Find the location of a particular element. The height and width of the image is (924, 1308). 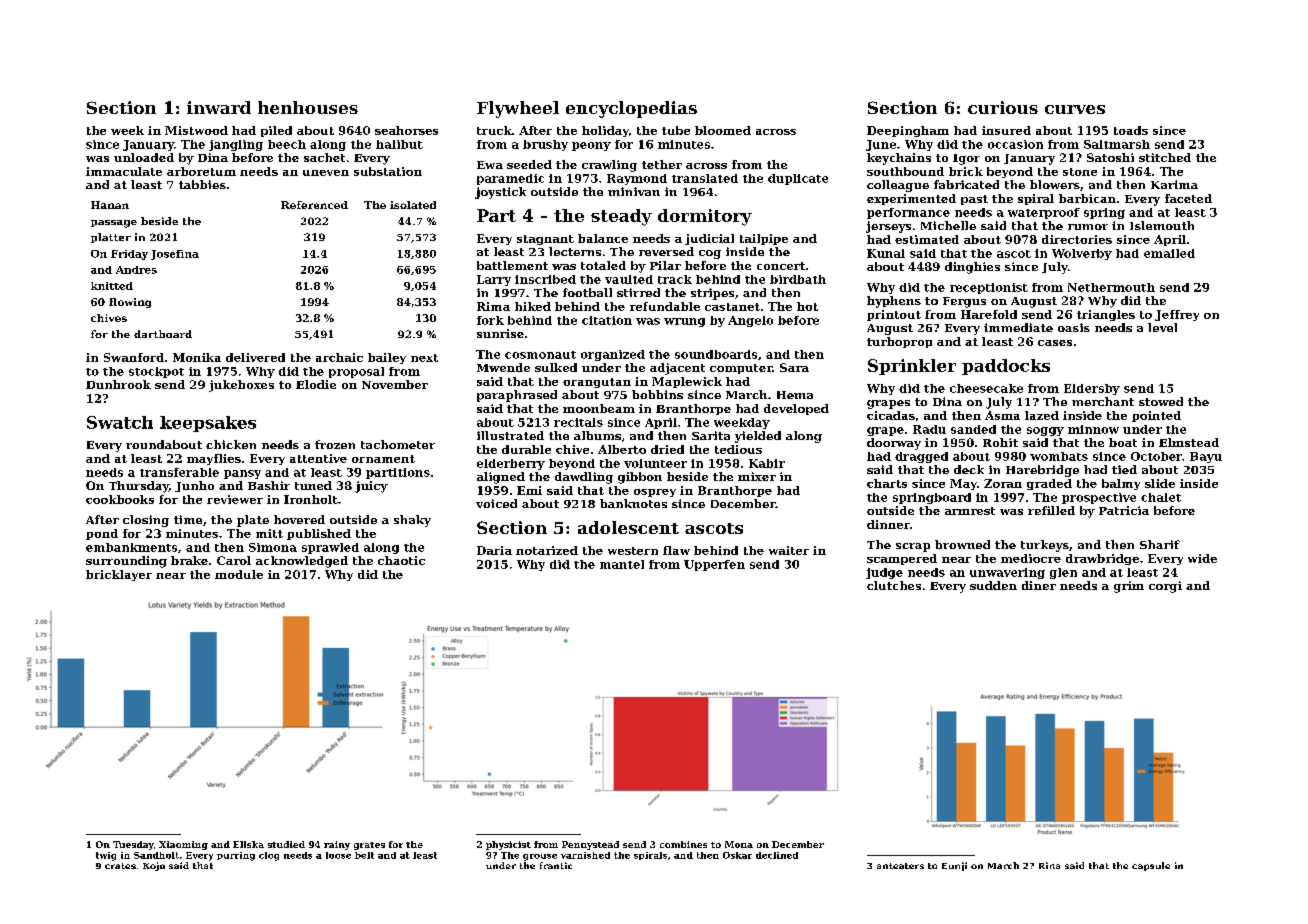

rainy is located at coordinates (337, 845).
